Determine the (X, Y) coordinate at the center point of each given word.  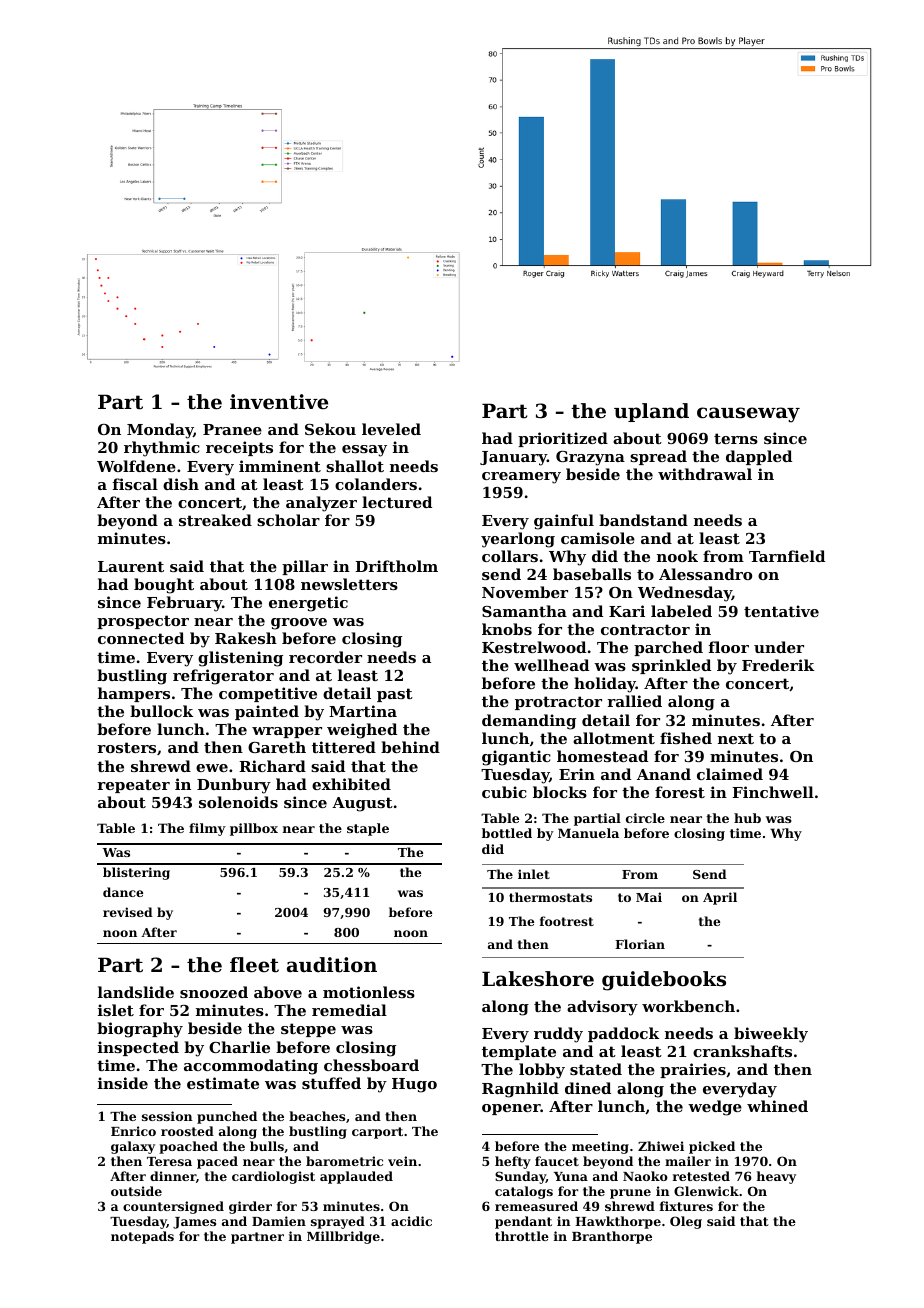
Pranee (232, 429)
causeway (748, 415)
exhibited (351, 784)
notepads (142, 1237)
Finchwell (773, 792)
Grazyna (590, 458)
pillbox (254, 829)
